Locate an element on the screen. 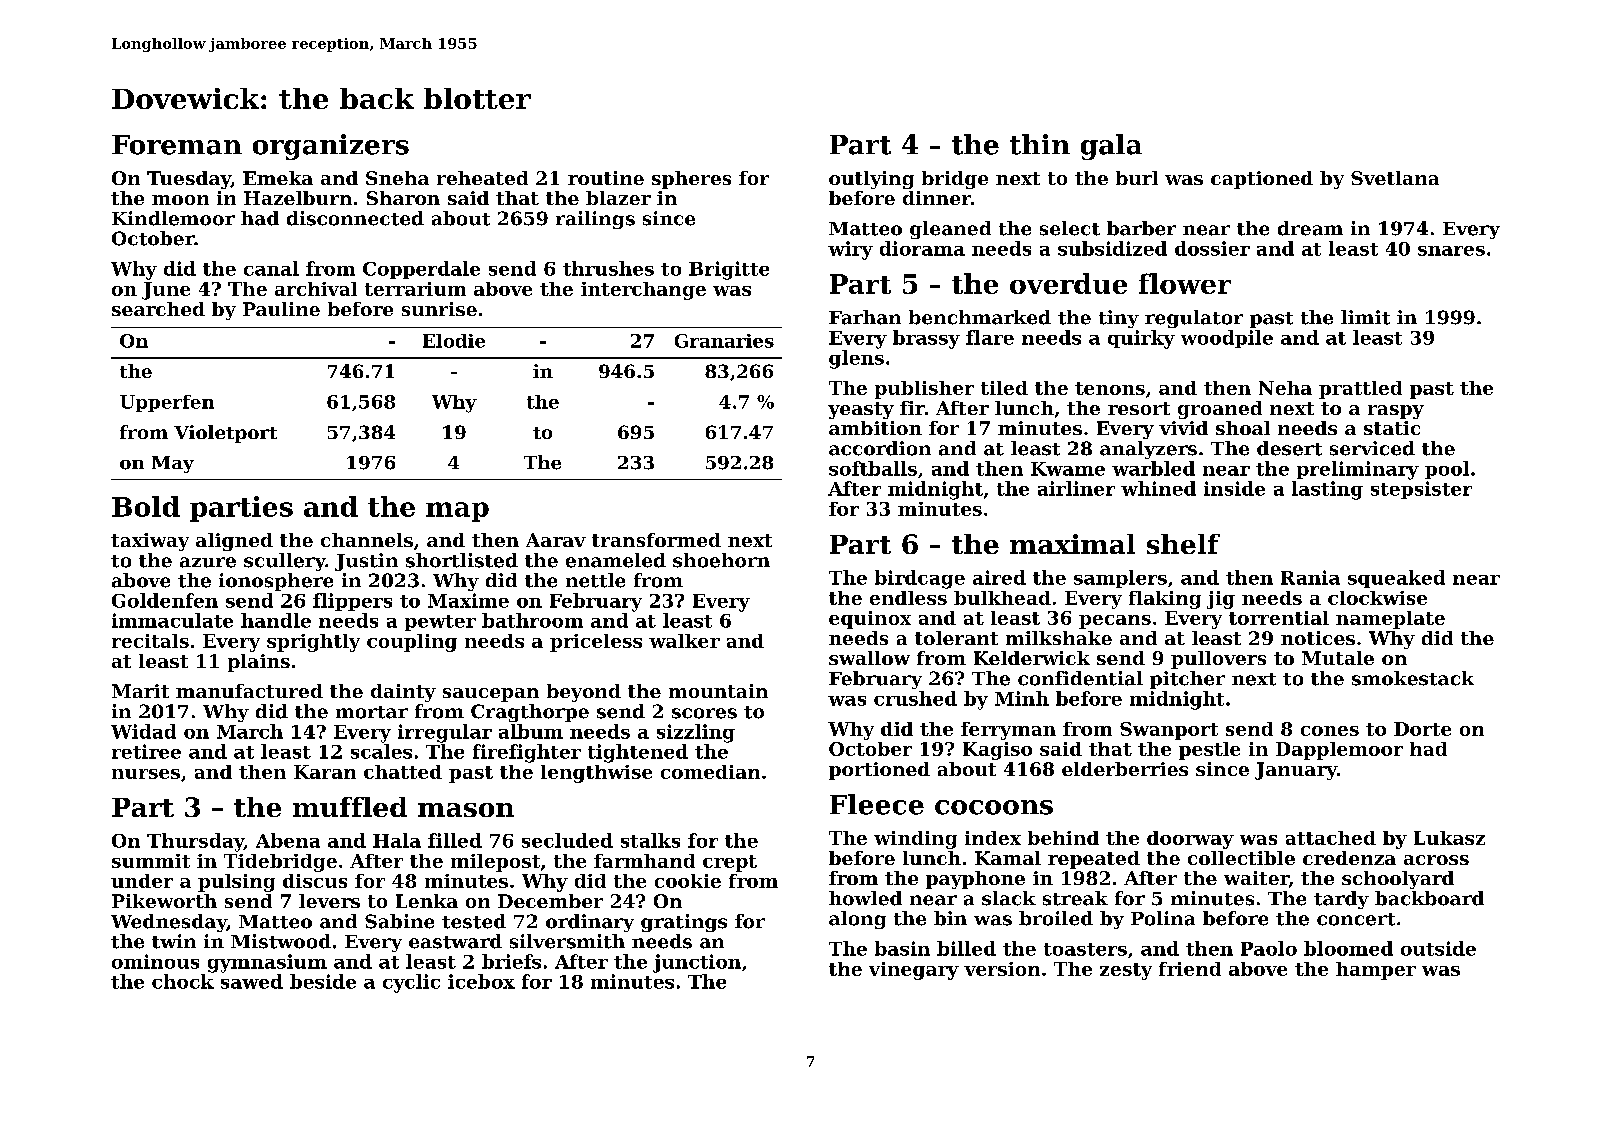 The width and height of the screenshot is (1611, 1139). Elodie is located at coordinates (454, 341).
